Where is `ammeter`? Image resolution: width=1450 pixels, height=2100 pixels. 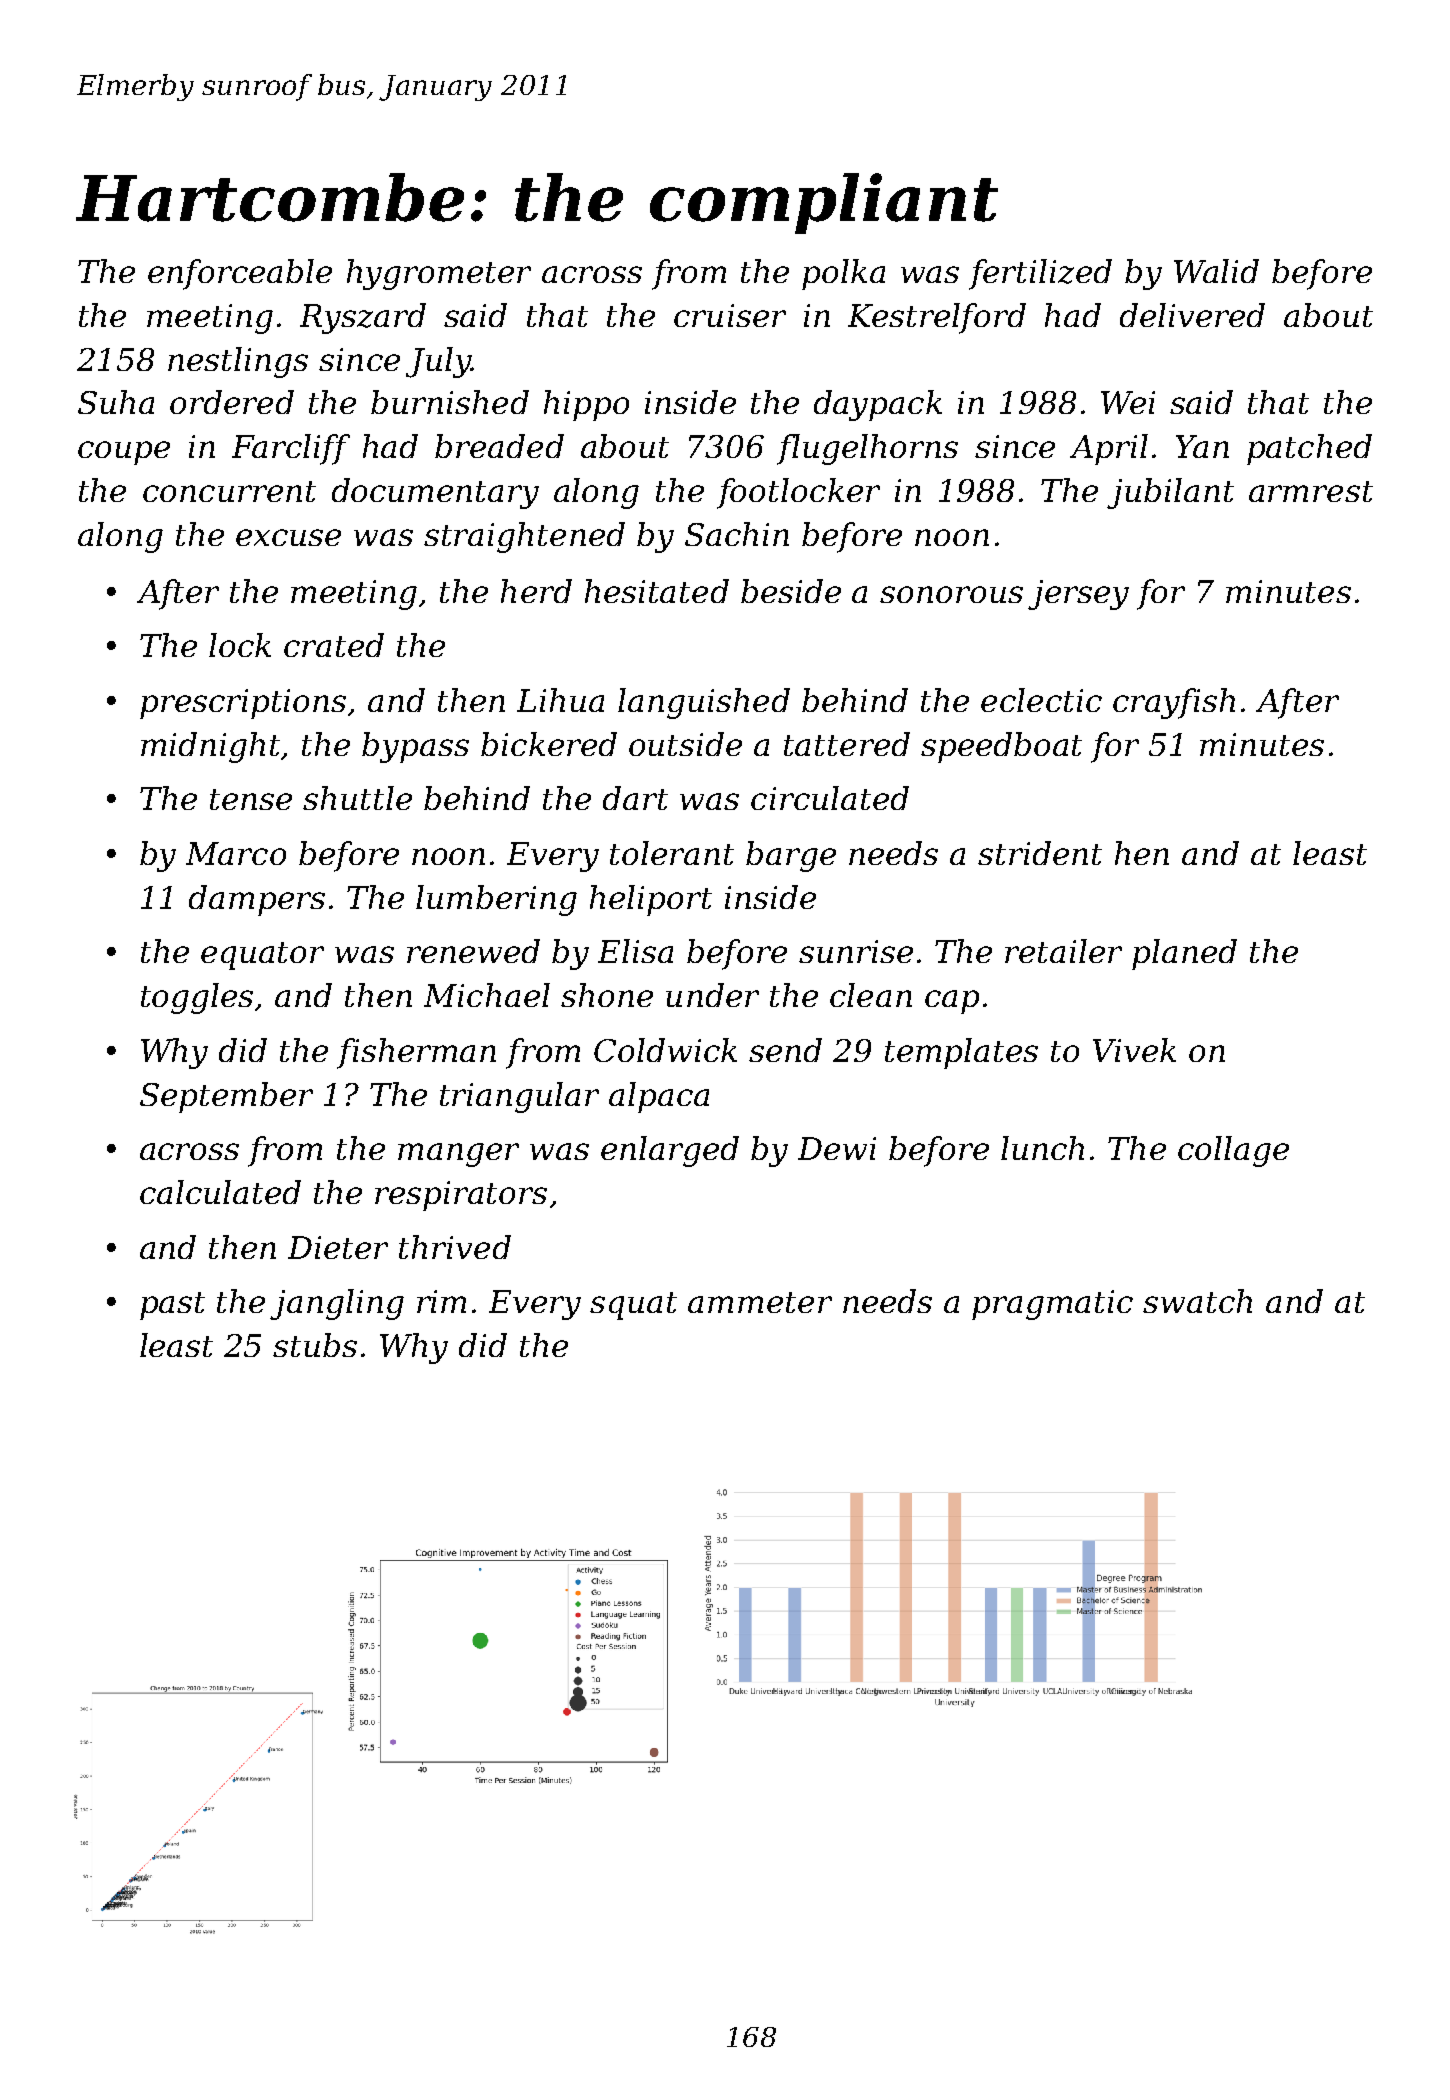 ammeter is located at coordinates (760, 1302).
